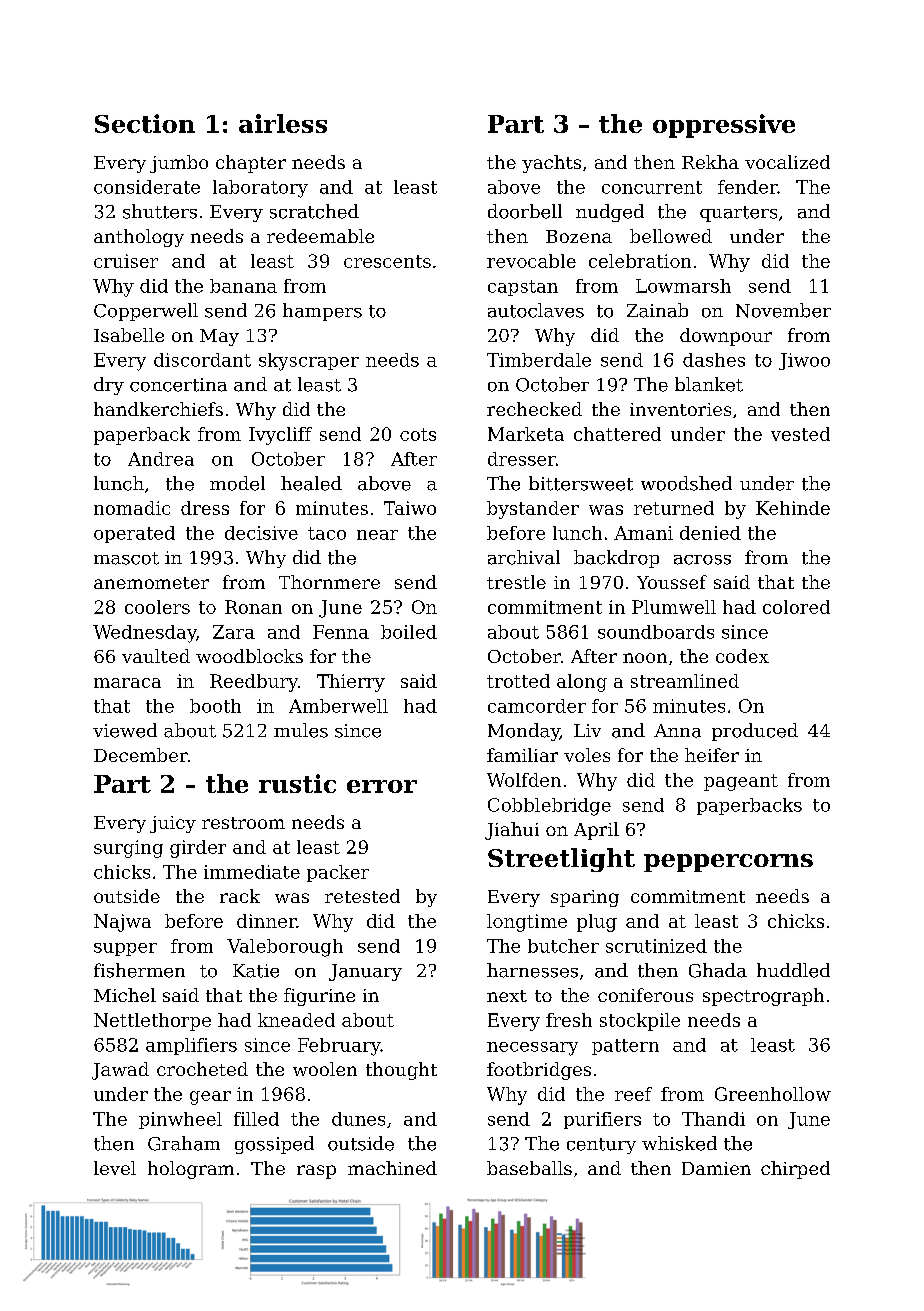  What do you see at coordinates (147, 187) in the page?
I see `considerate` at bounding box center [147, 187].
